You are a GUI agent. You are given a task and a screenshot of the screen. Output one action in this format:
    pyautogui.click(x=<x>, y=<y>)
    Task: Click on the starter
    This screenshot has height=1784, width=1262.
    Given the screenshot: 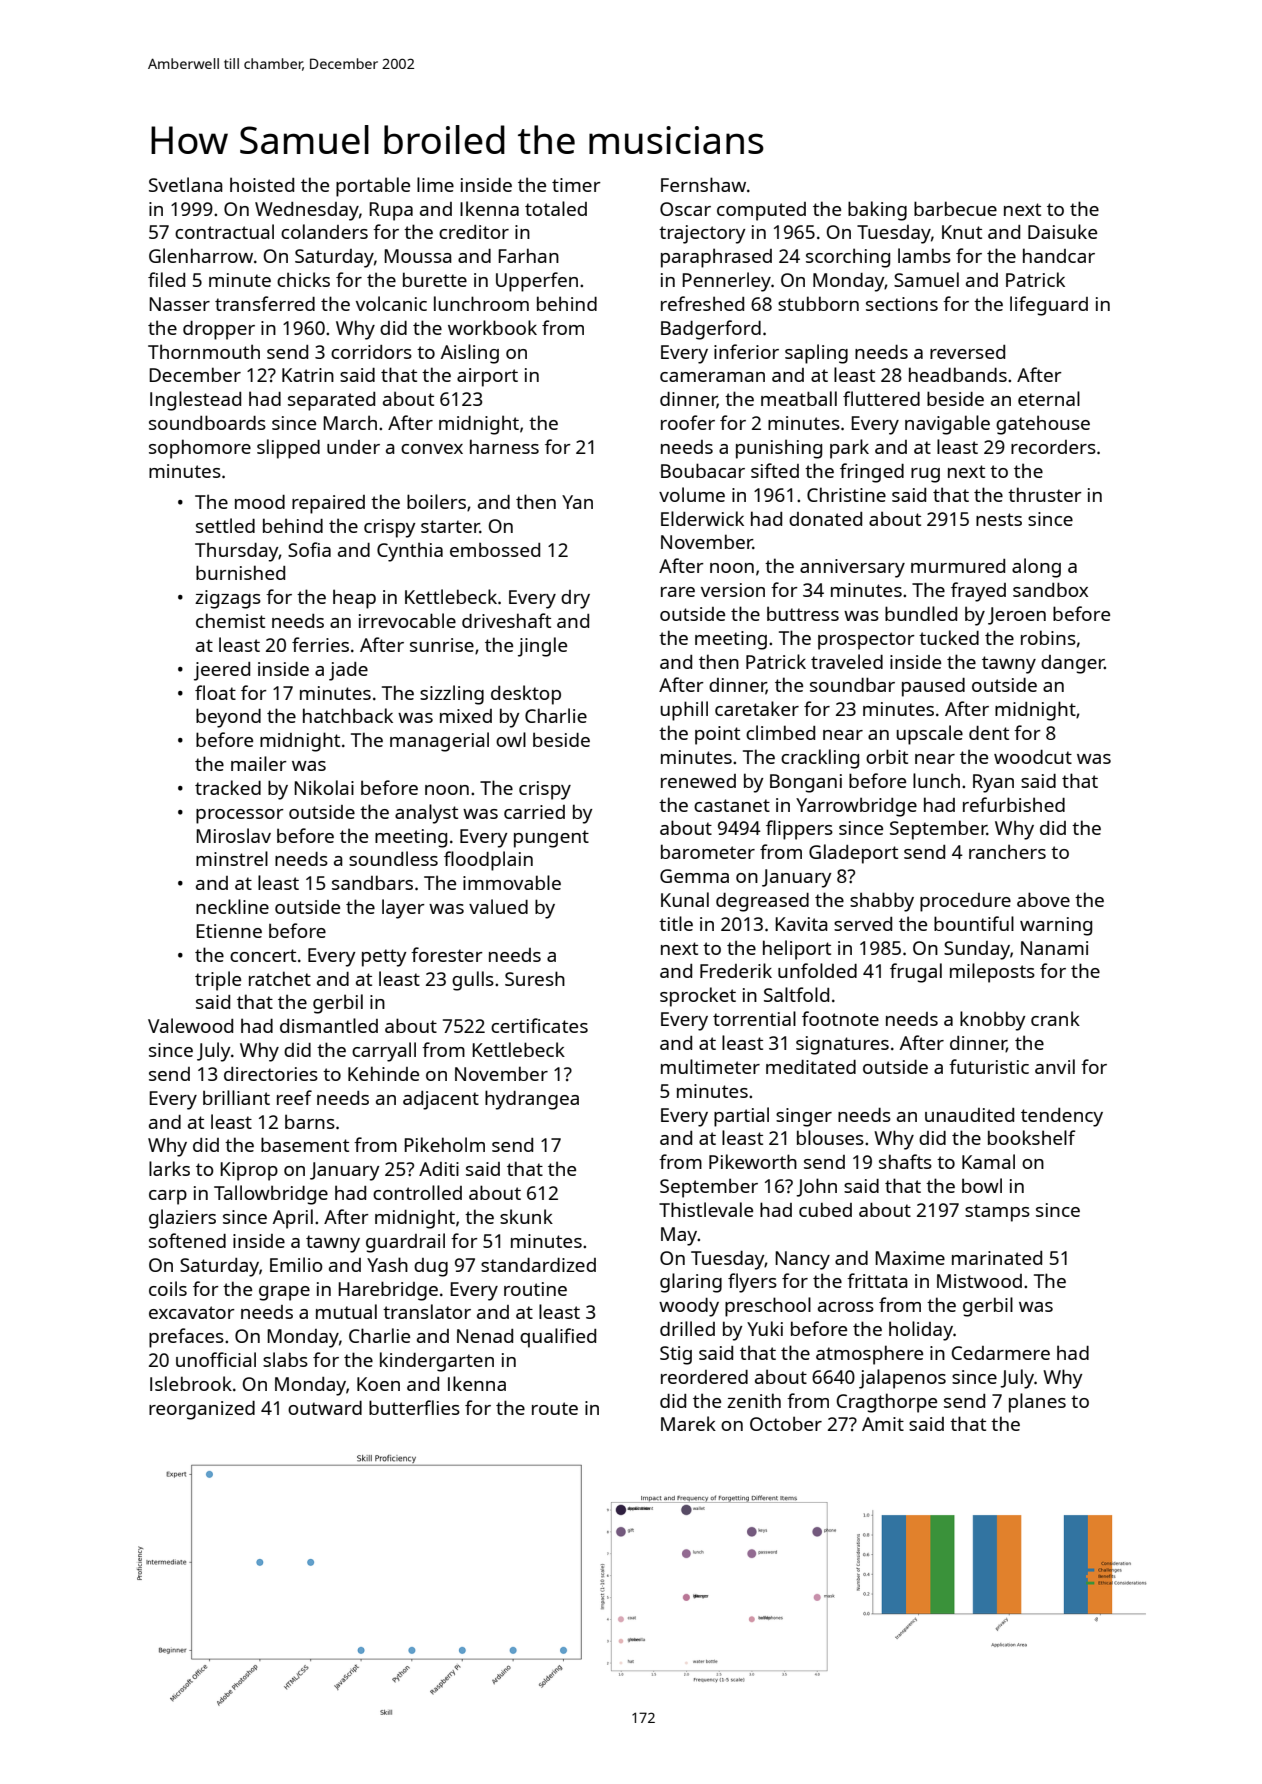 What is the action you would take?
    pyautogui.click(x=450, y=526)
